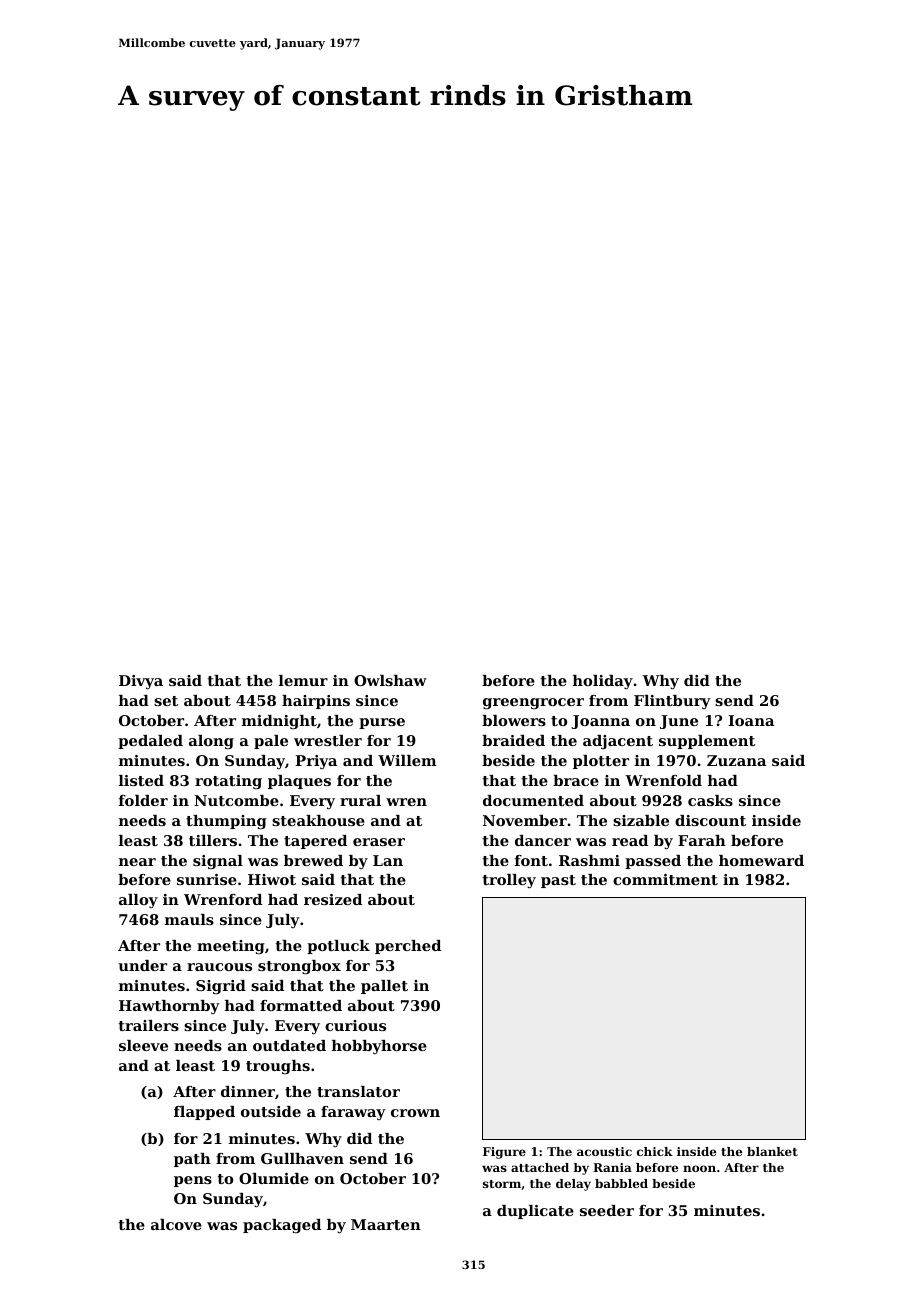 The height and width of the screenshot is (1308, 924). What do you see at coordinates (679, 722) in the screenshot?
I see `June` at bounding box center [679, 722].
